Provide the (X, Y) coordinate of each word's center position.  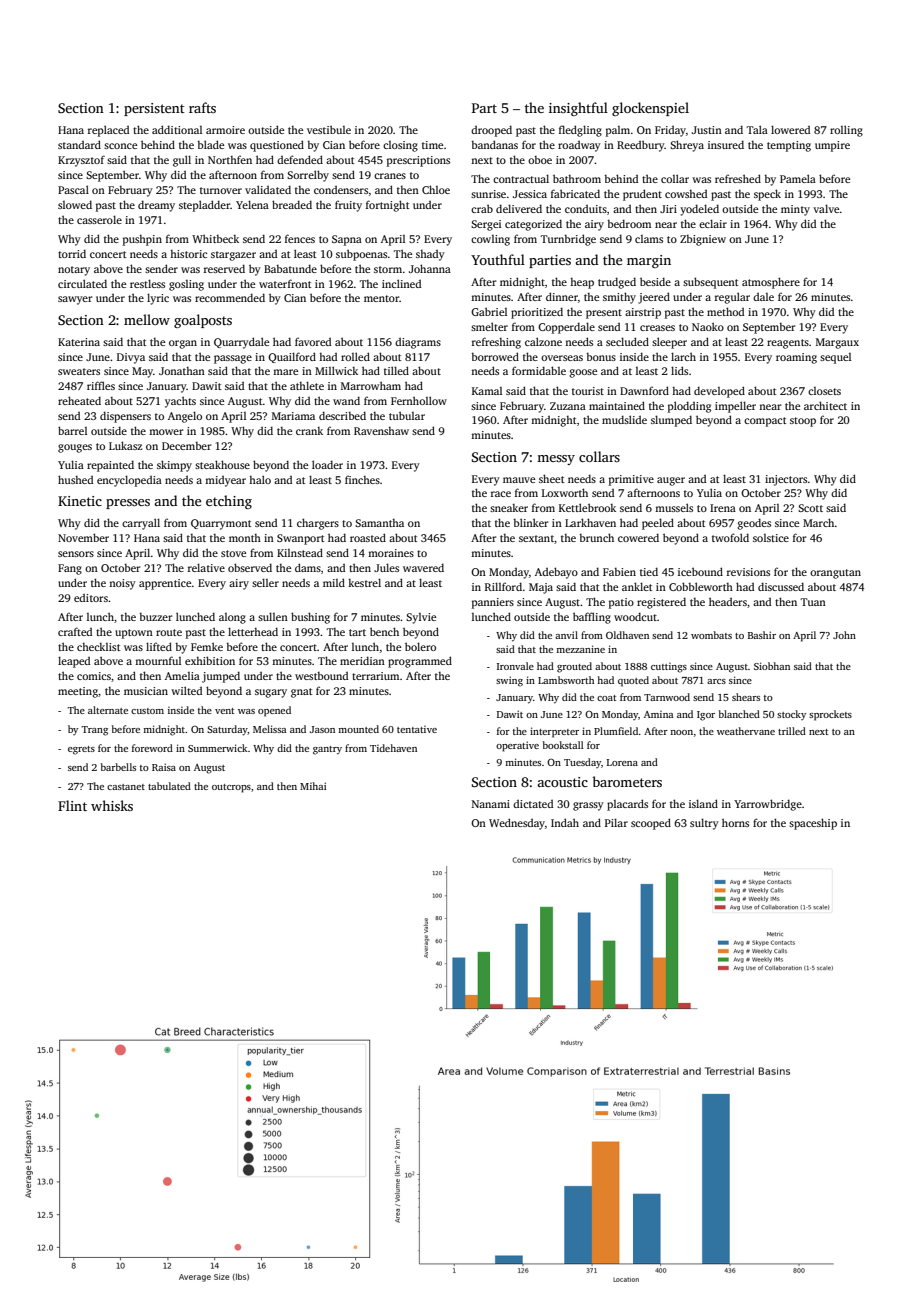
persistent (154, 109)
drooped (491, 131)
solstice (771, 538)
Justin (707, 130)
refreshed (738, 178)
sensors (76, 554)
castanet (126, 787)
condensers (341, 190)
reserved (224, 268)
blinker (530, 522)
